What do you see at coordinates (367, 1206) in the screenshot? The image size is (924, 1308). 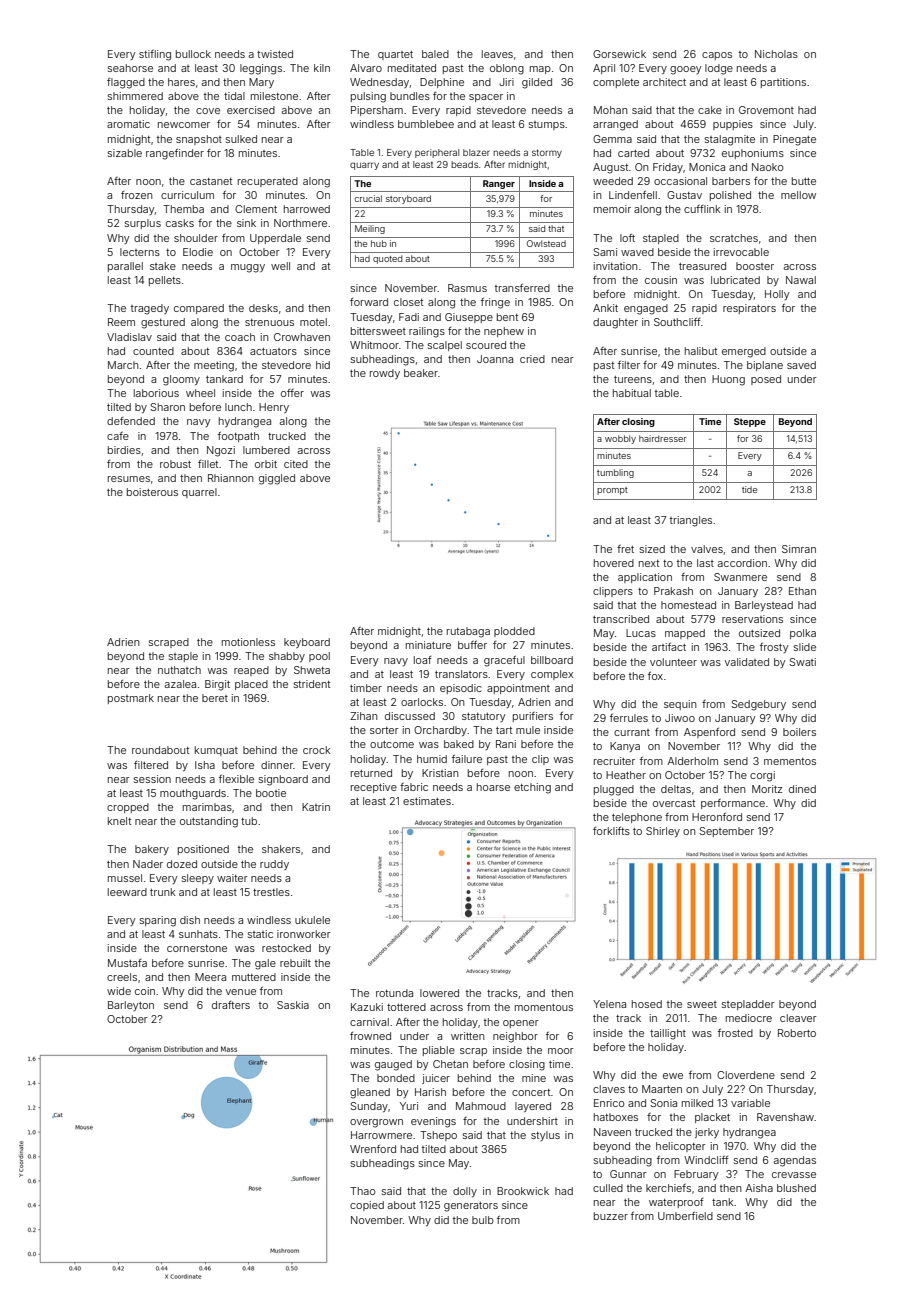 I see `copied` at bounding box center [367, 1206].
